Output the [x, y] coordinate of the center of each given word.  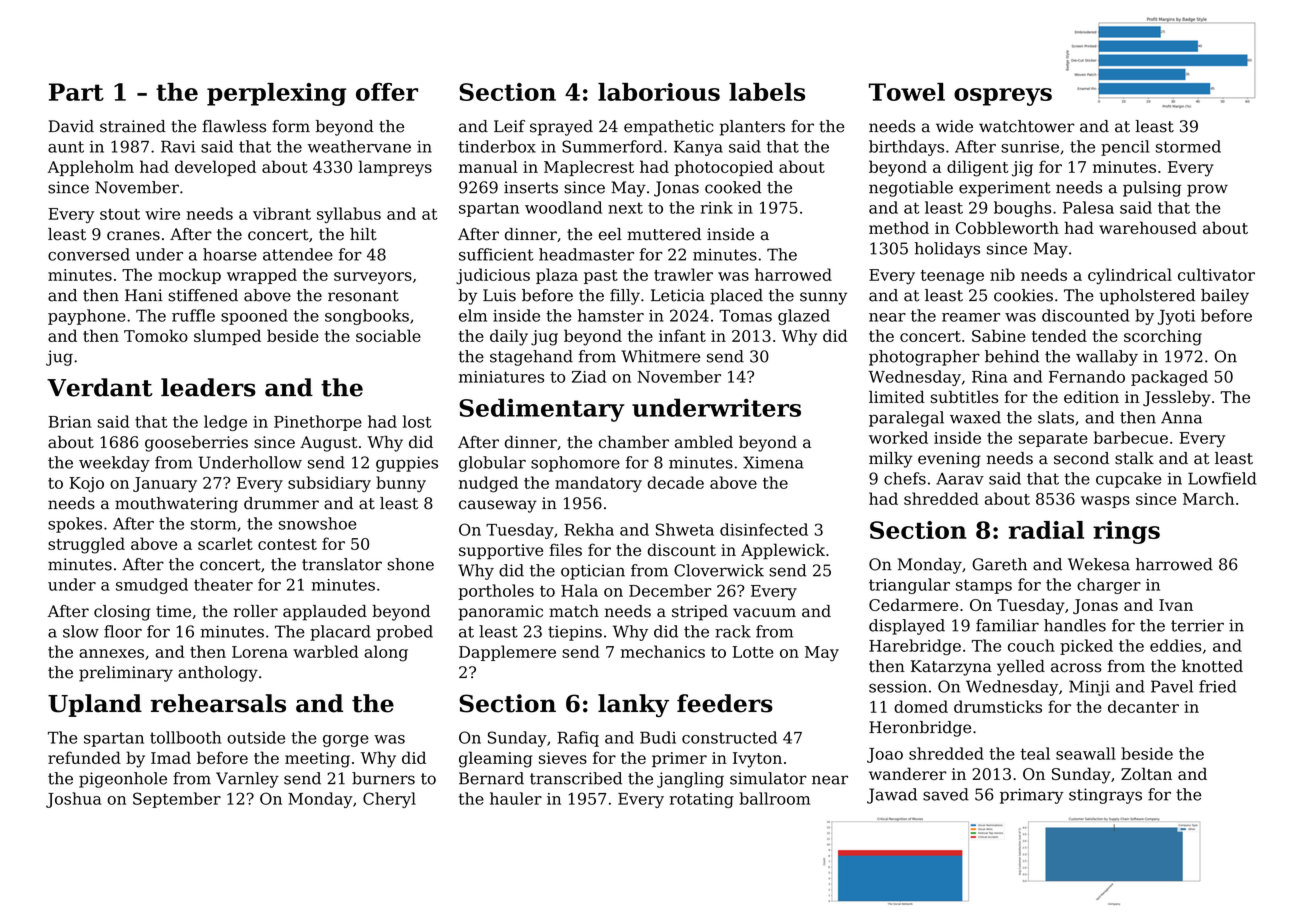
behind [1012, 356]
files [565, 549]
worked [898, 437]
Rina [990, 377]
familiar [1007, 625]
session [898, 686]
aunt [66, 147]
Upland [95, 705]
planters [752, 128]
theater [223, 584]
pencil [1125, 148]
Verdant [99, 387]
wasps [1105, 502]
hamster [611, 315]
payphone [87, 317]
